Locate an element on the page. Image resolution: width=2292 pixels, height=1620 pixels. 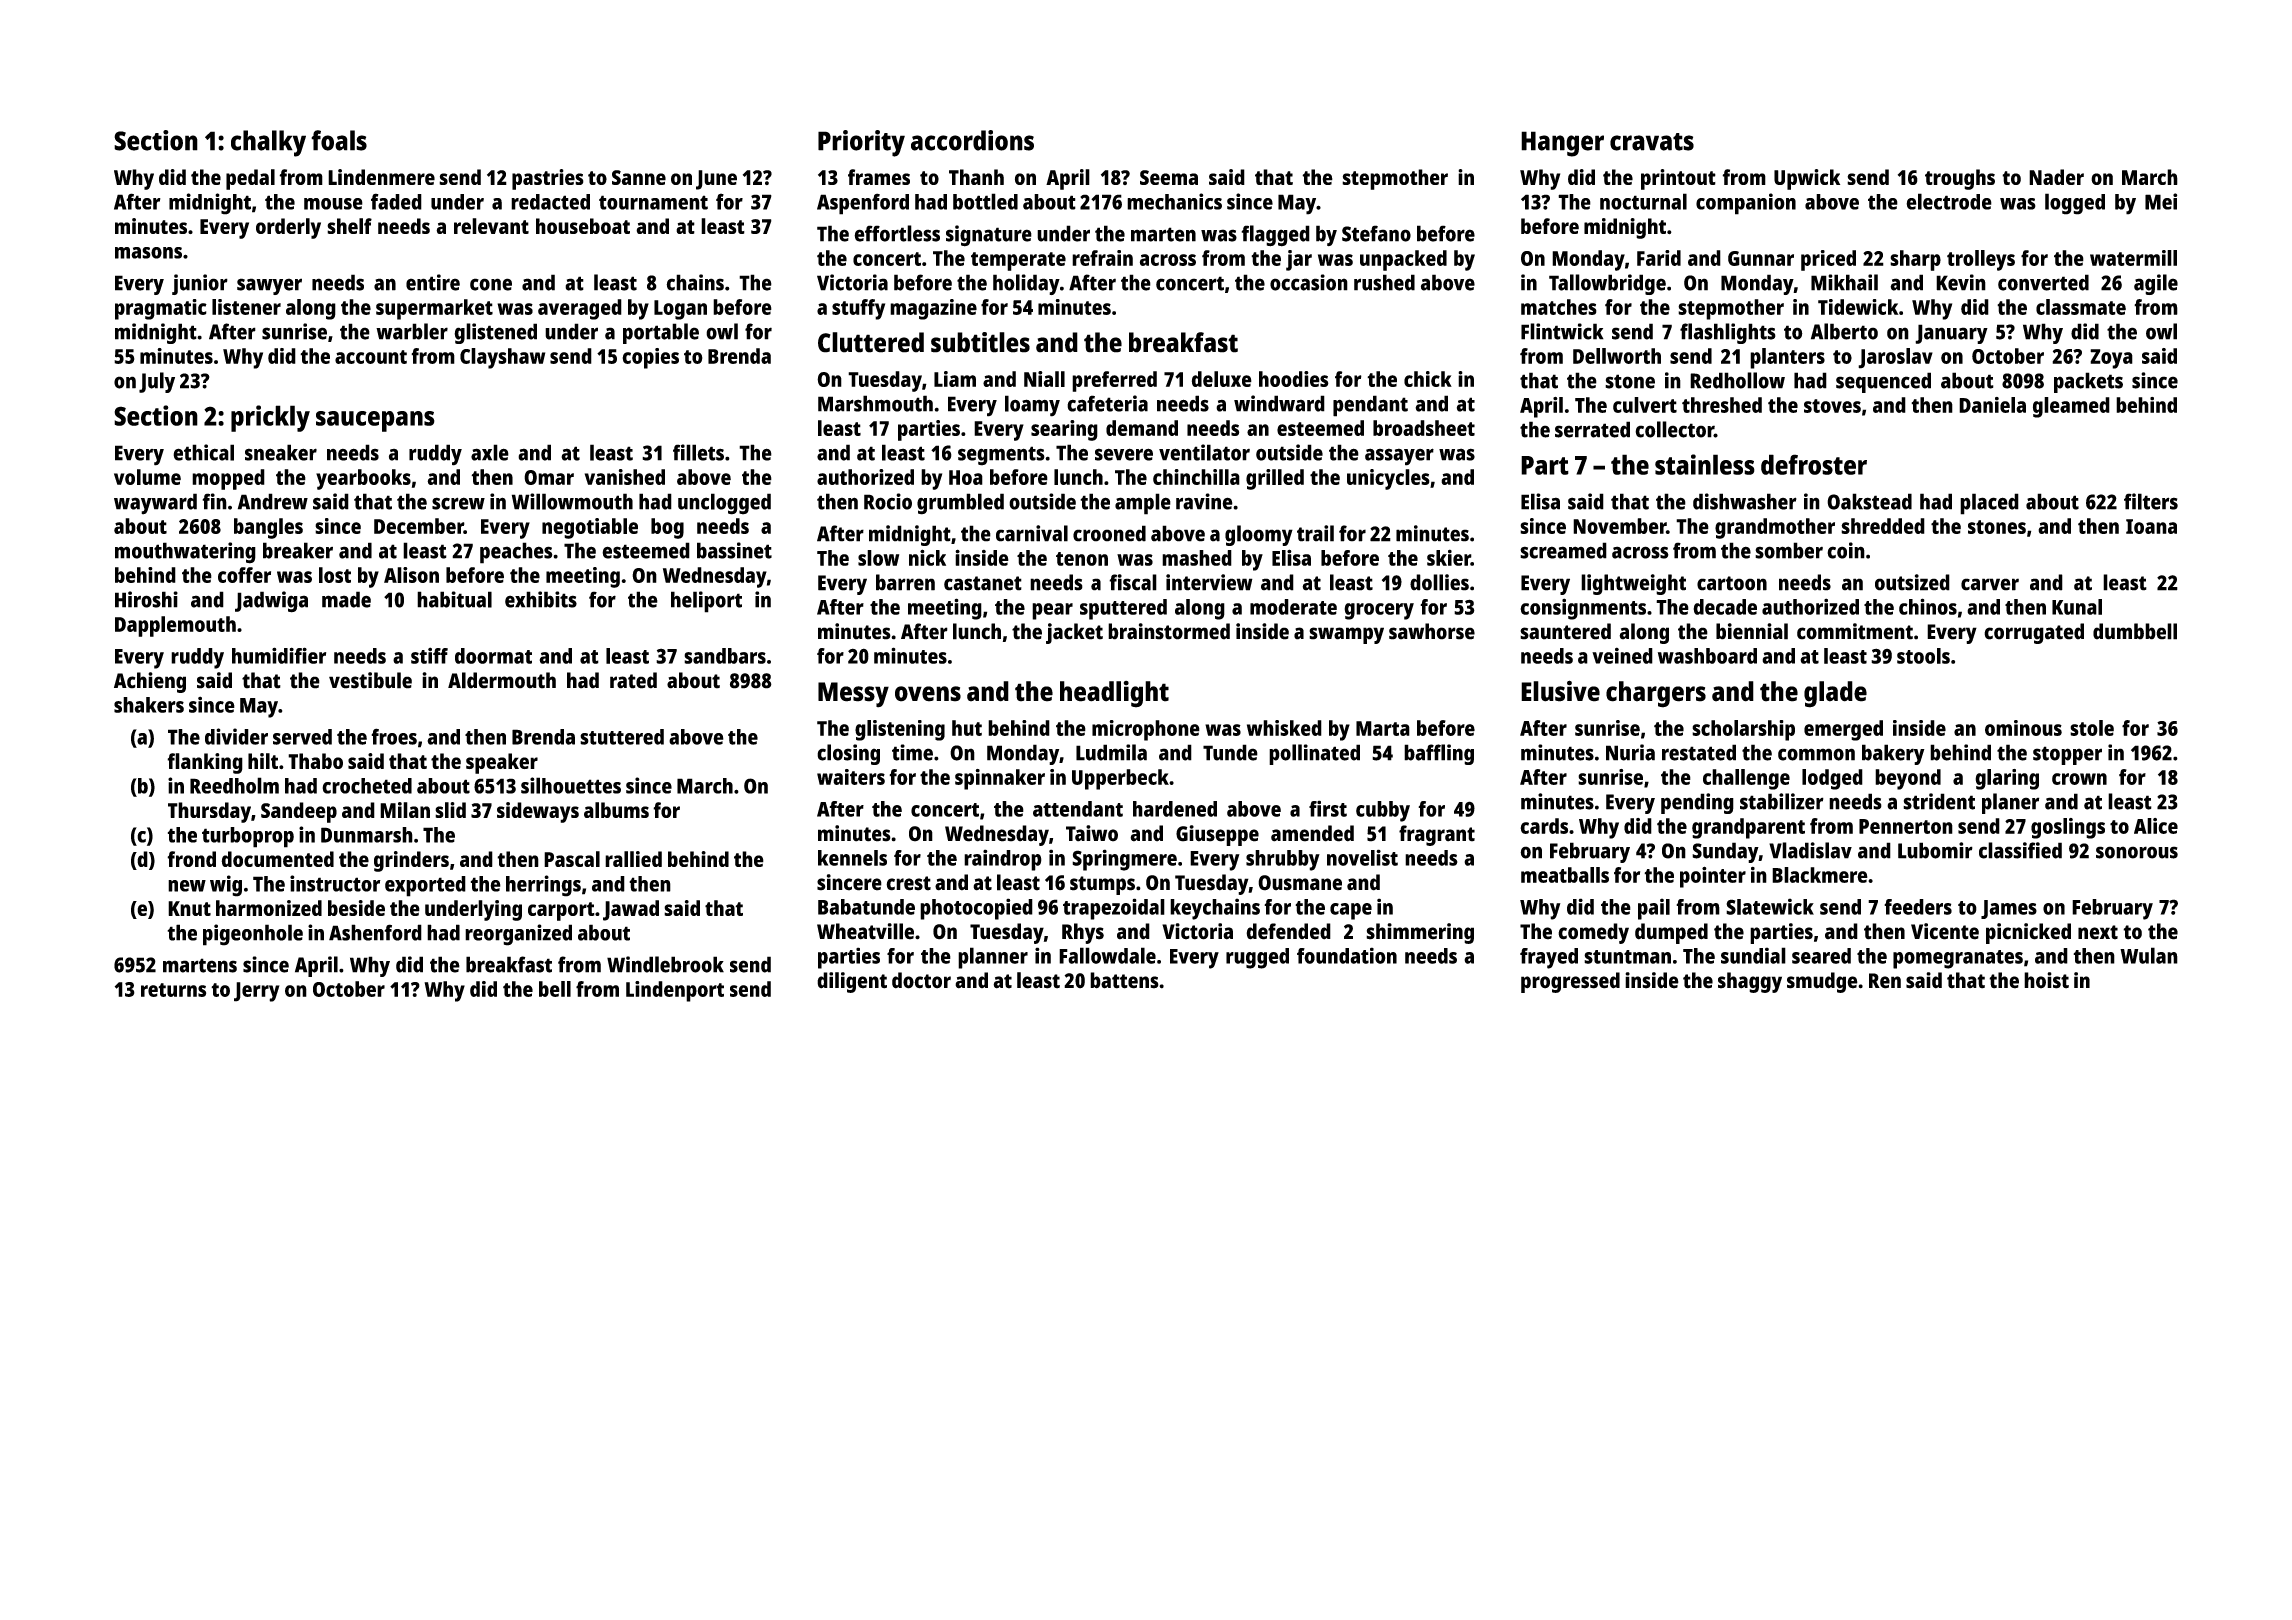
shimmering is located at coordinates (1420, 933).
